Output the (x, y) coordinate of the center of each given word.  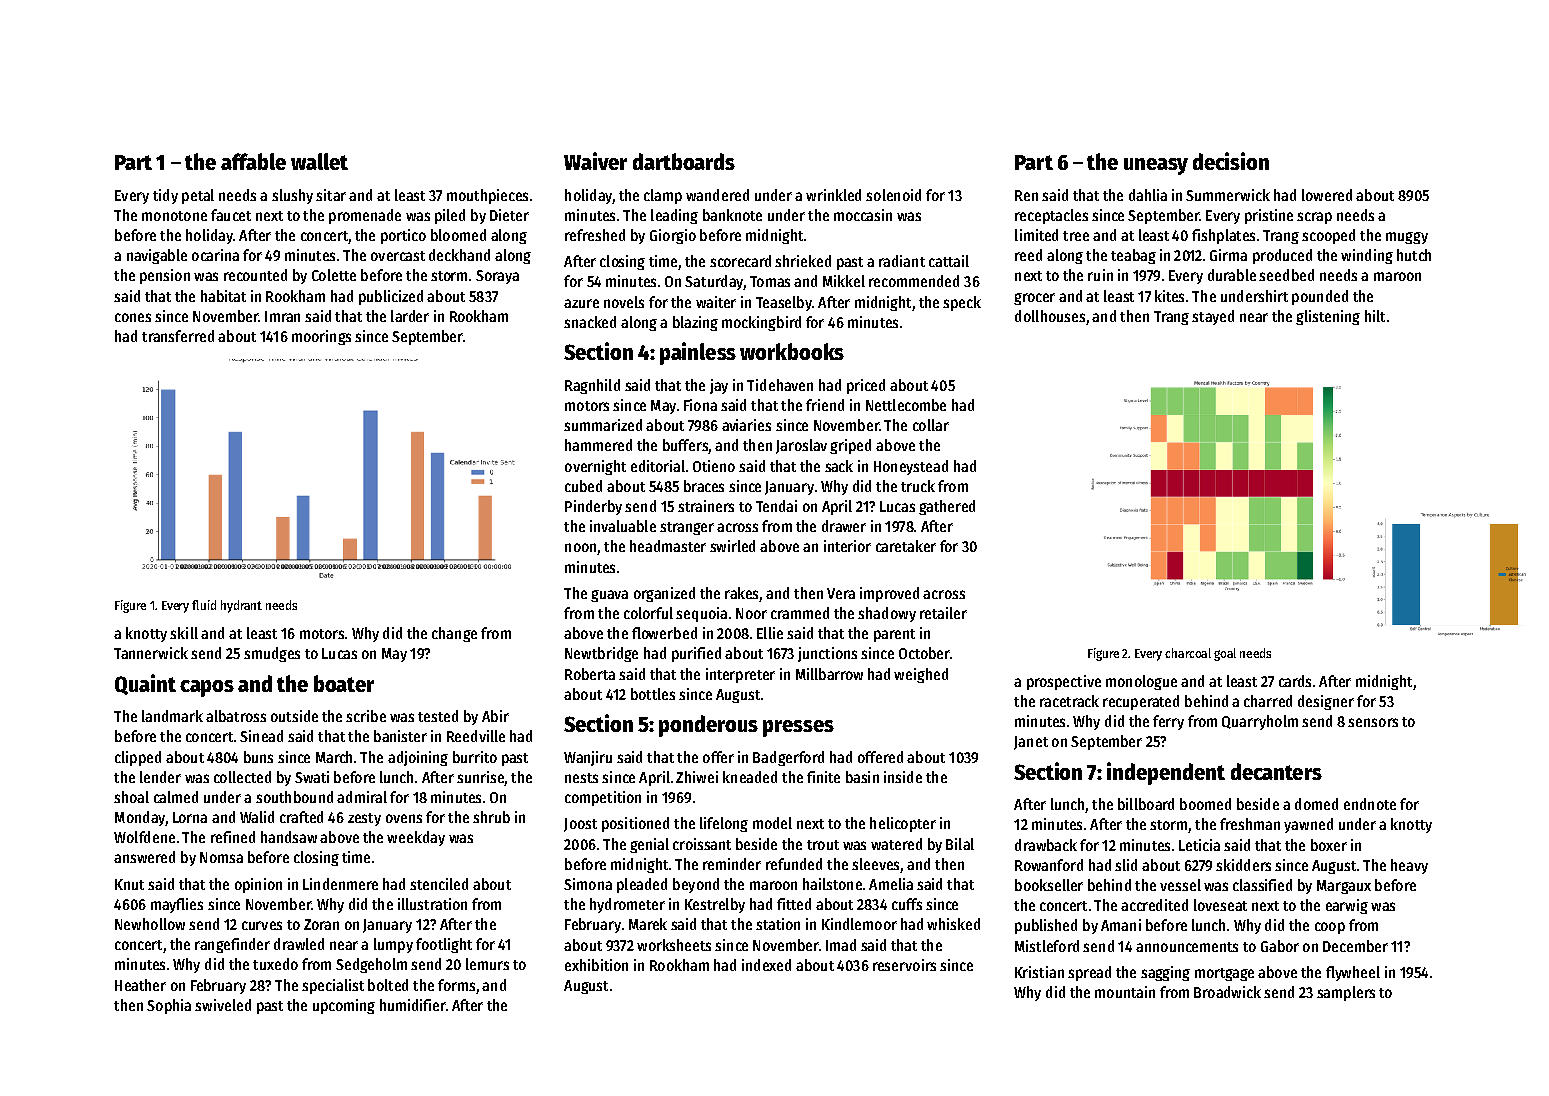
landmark (172, 716)
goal (1225, 654)
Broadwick (1227, 992)
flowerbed (664, 633)
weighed (921, 675)
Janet (1031, 743)
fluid (204, 605)
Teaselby (784, 303)
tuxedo (275, 964)
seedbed (1286, 275)
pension (165, 276)
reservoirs (904, 965)
